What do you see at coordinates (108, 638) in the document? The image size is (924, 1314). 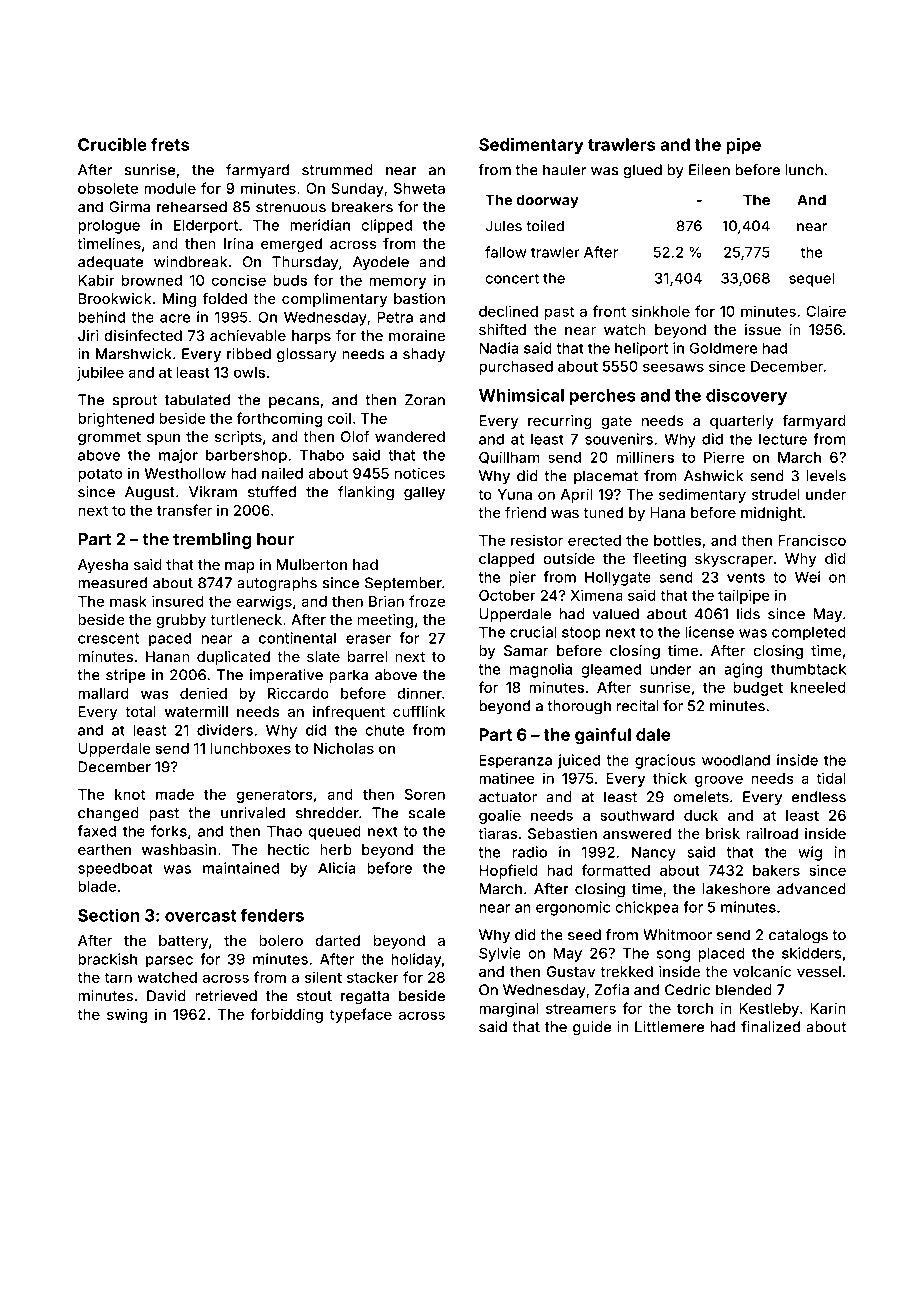 I see `crescent` at bounding box center [108, 638].
